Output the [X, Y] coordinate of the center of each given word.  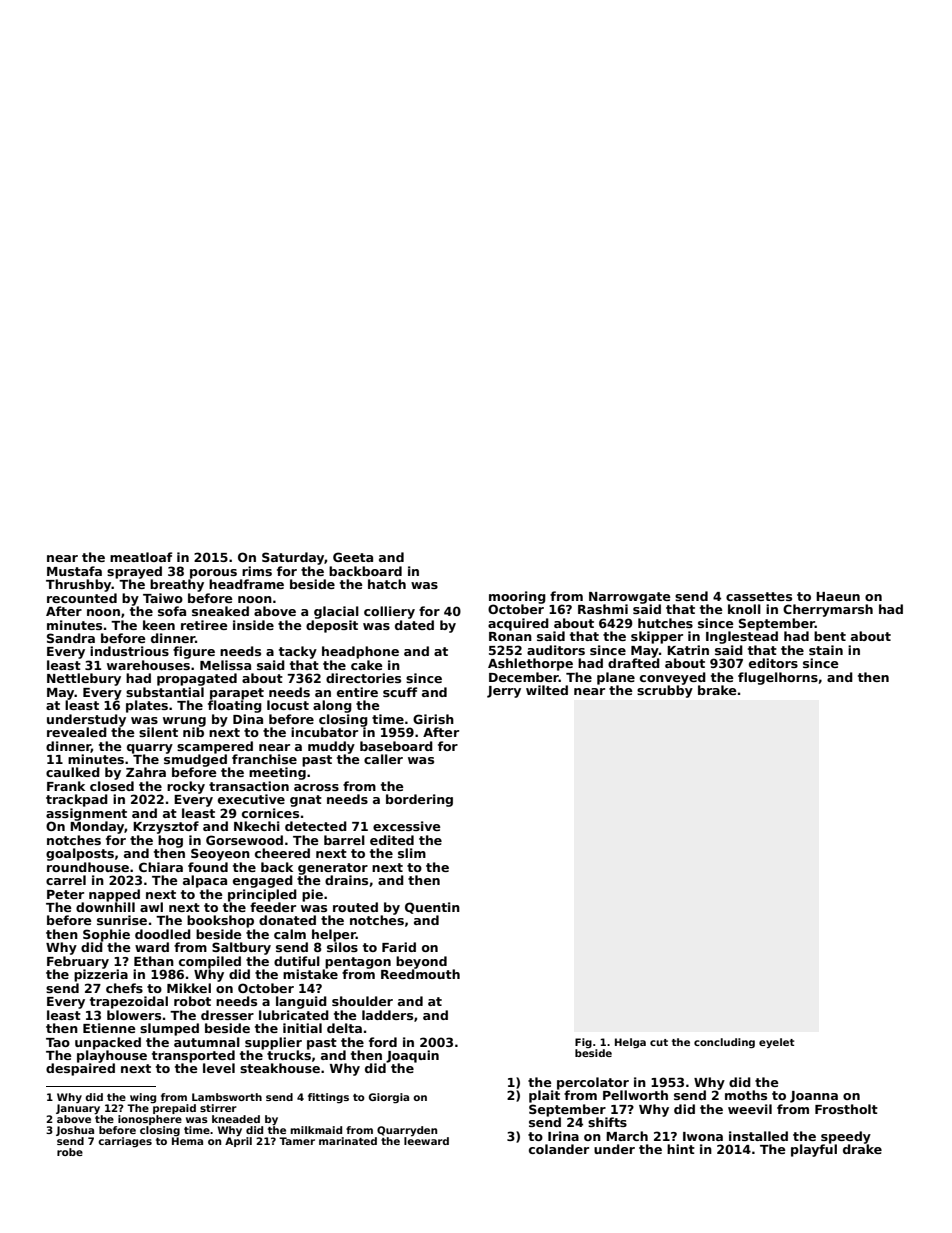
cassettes [759, 596]
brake [717, 690]
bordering [419, 800]
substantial [165, 692]
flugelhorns [778, 678]
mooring [517, 597]
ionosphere [150, 1120]
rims [257, 571]
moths [746, 1095]
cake [367, 665]
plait [544, 1096]
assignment [86, 814]
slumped [169, 1029]
